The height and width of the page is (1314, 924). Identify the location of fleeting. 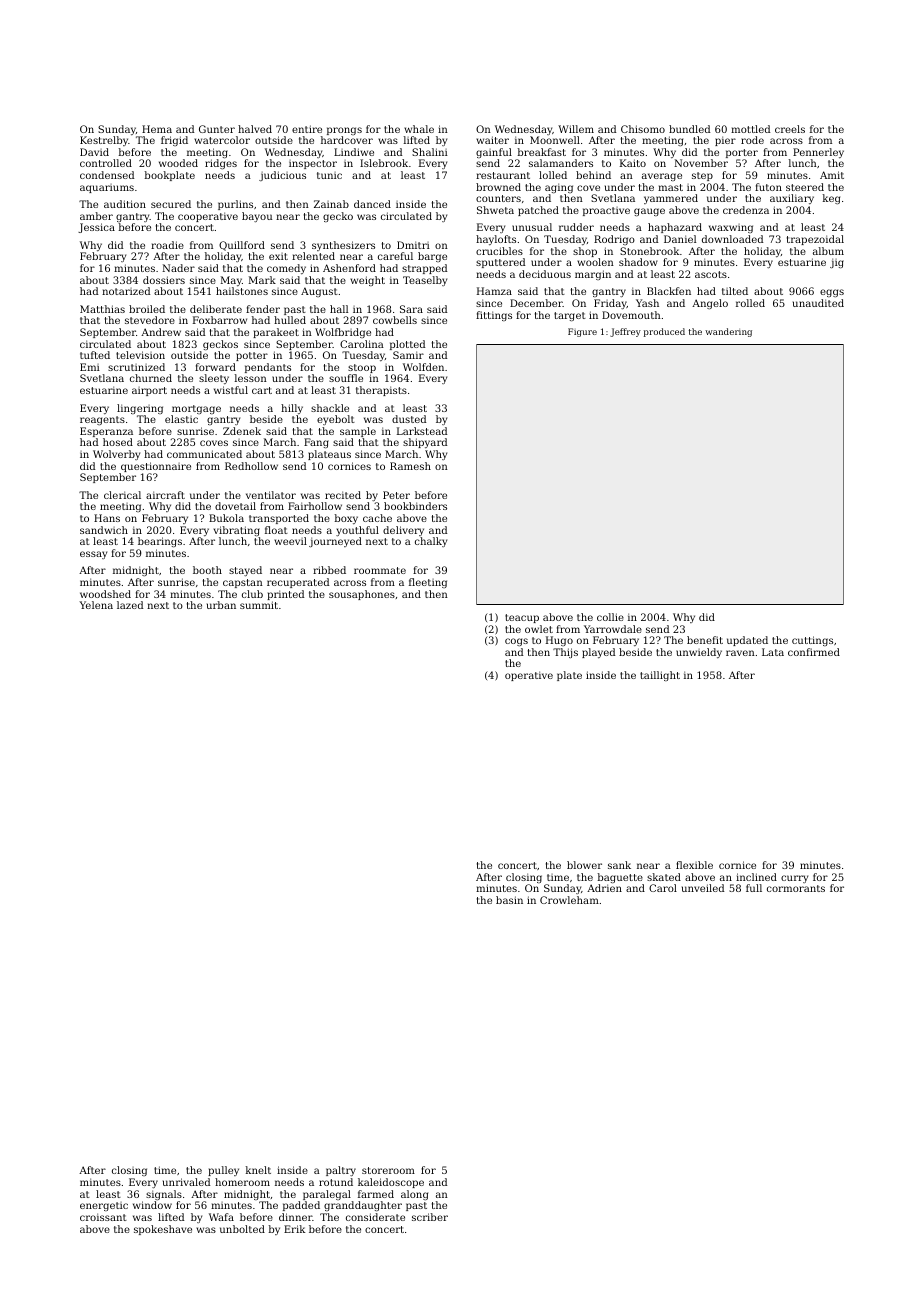
(428, 583).
